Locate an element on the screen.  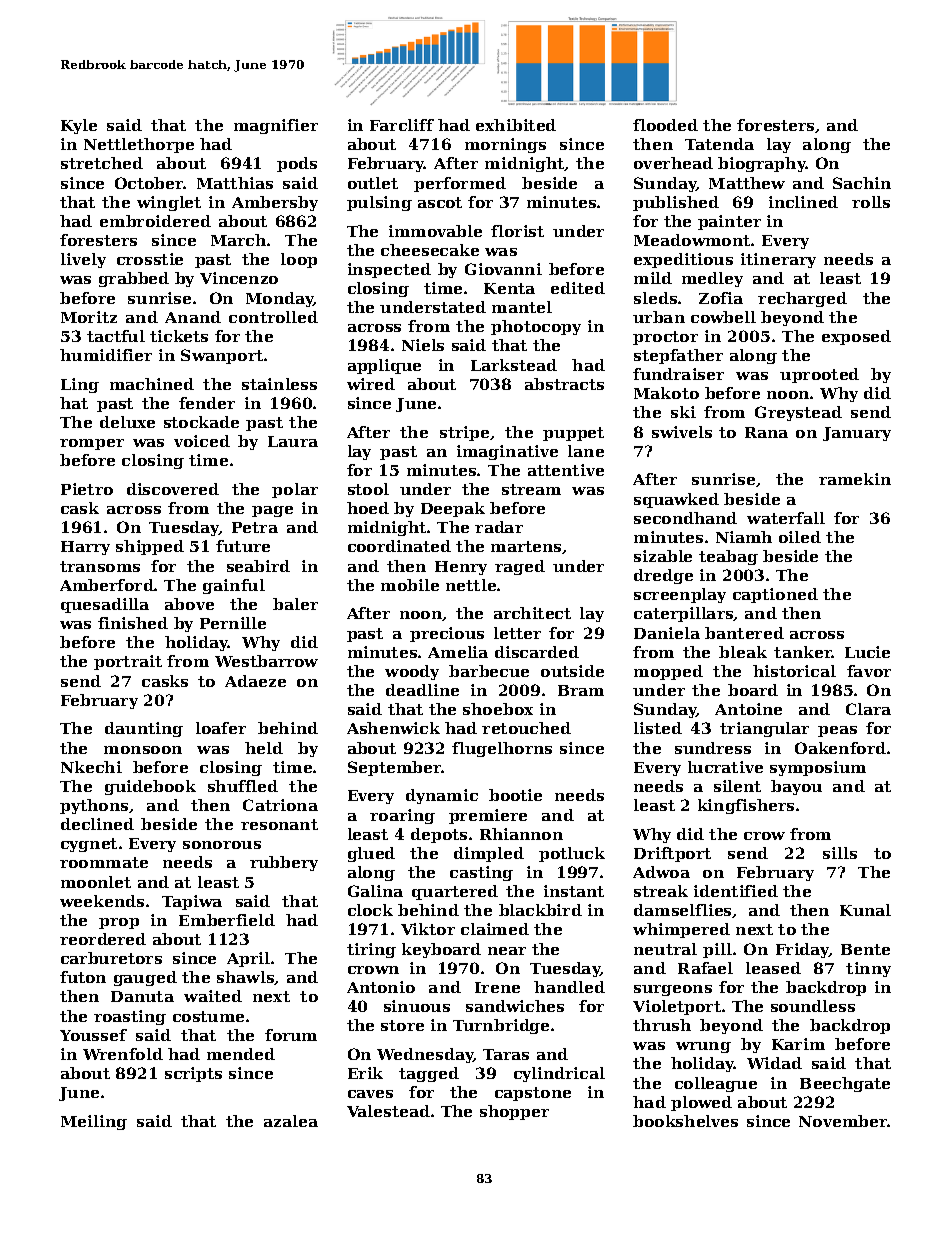
cowbell is located at coordinates (723, 317).
